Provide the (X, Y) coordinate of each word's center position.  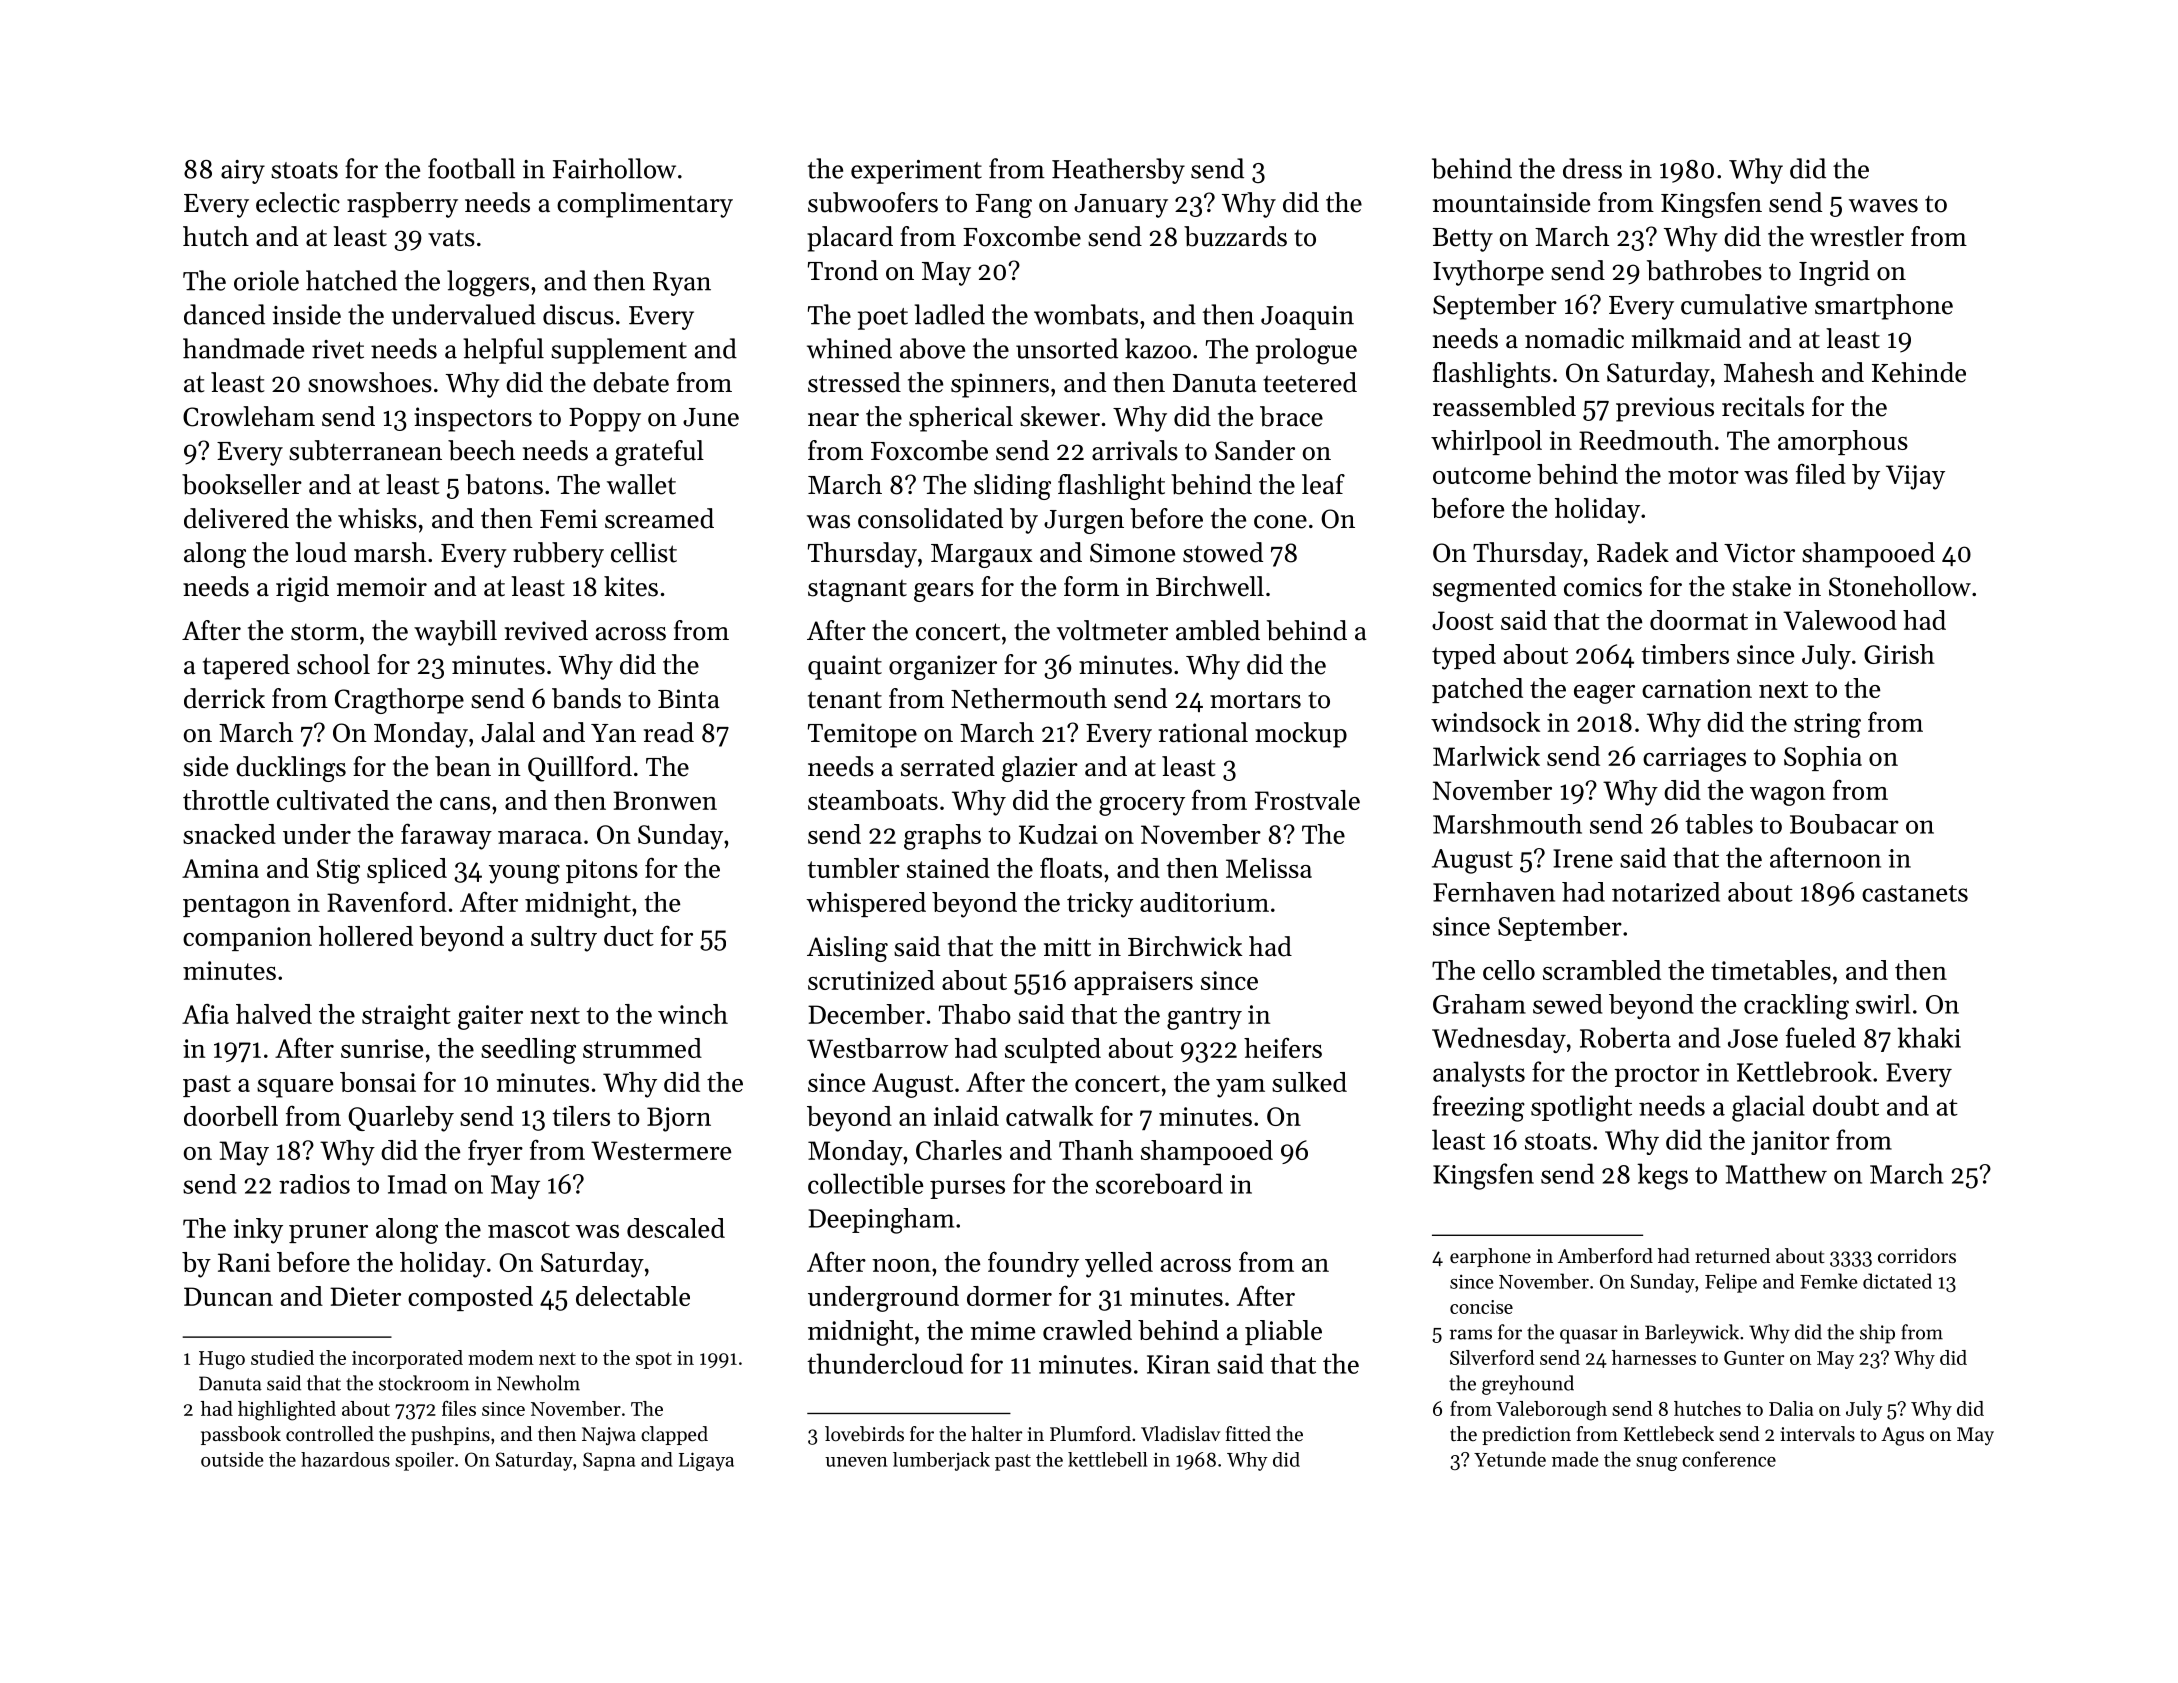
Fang (1004, 206)
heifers (1283, 1047)
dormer (1009, 1296)
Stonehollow (1900, 586)
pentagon (236, 906)
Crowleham (249, 416)
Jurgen (1084, 522)
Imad (417, 1184)
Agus (1902, 1436)
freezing (1479, 1108)
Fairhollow (614, 168)
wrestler (1857, 236)
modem (501, 1357)
